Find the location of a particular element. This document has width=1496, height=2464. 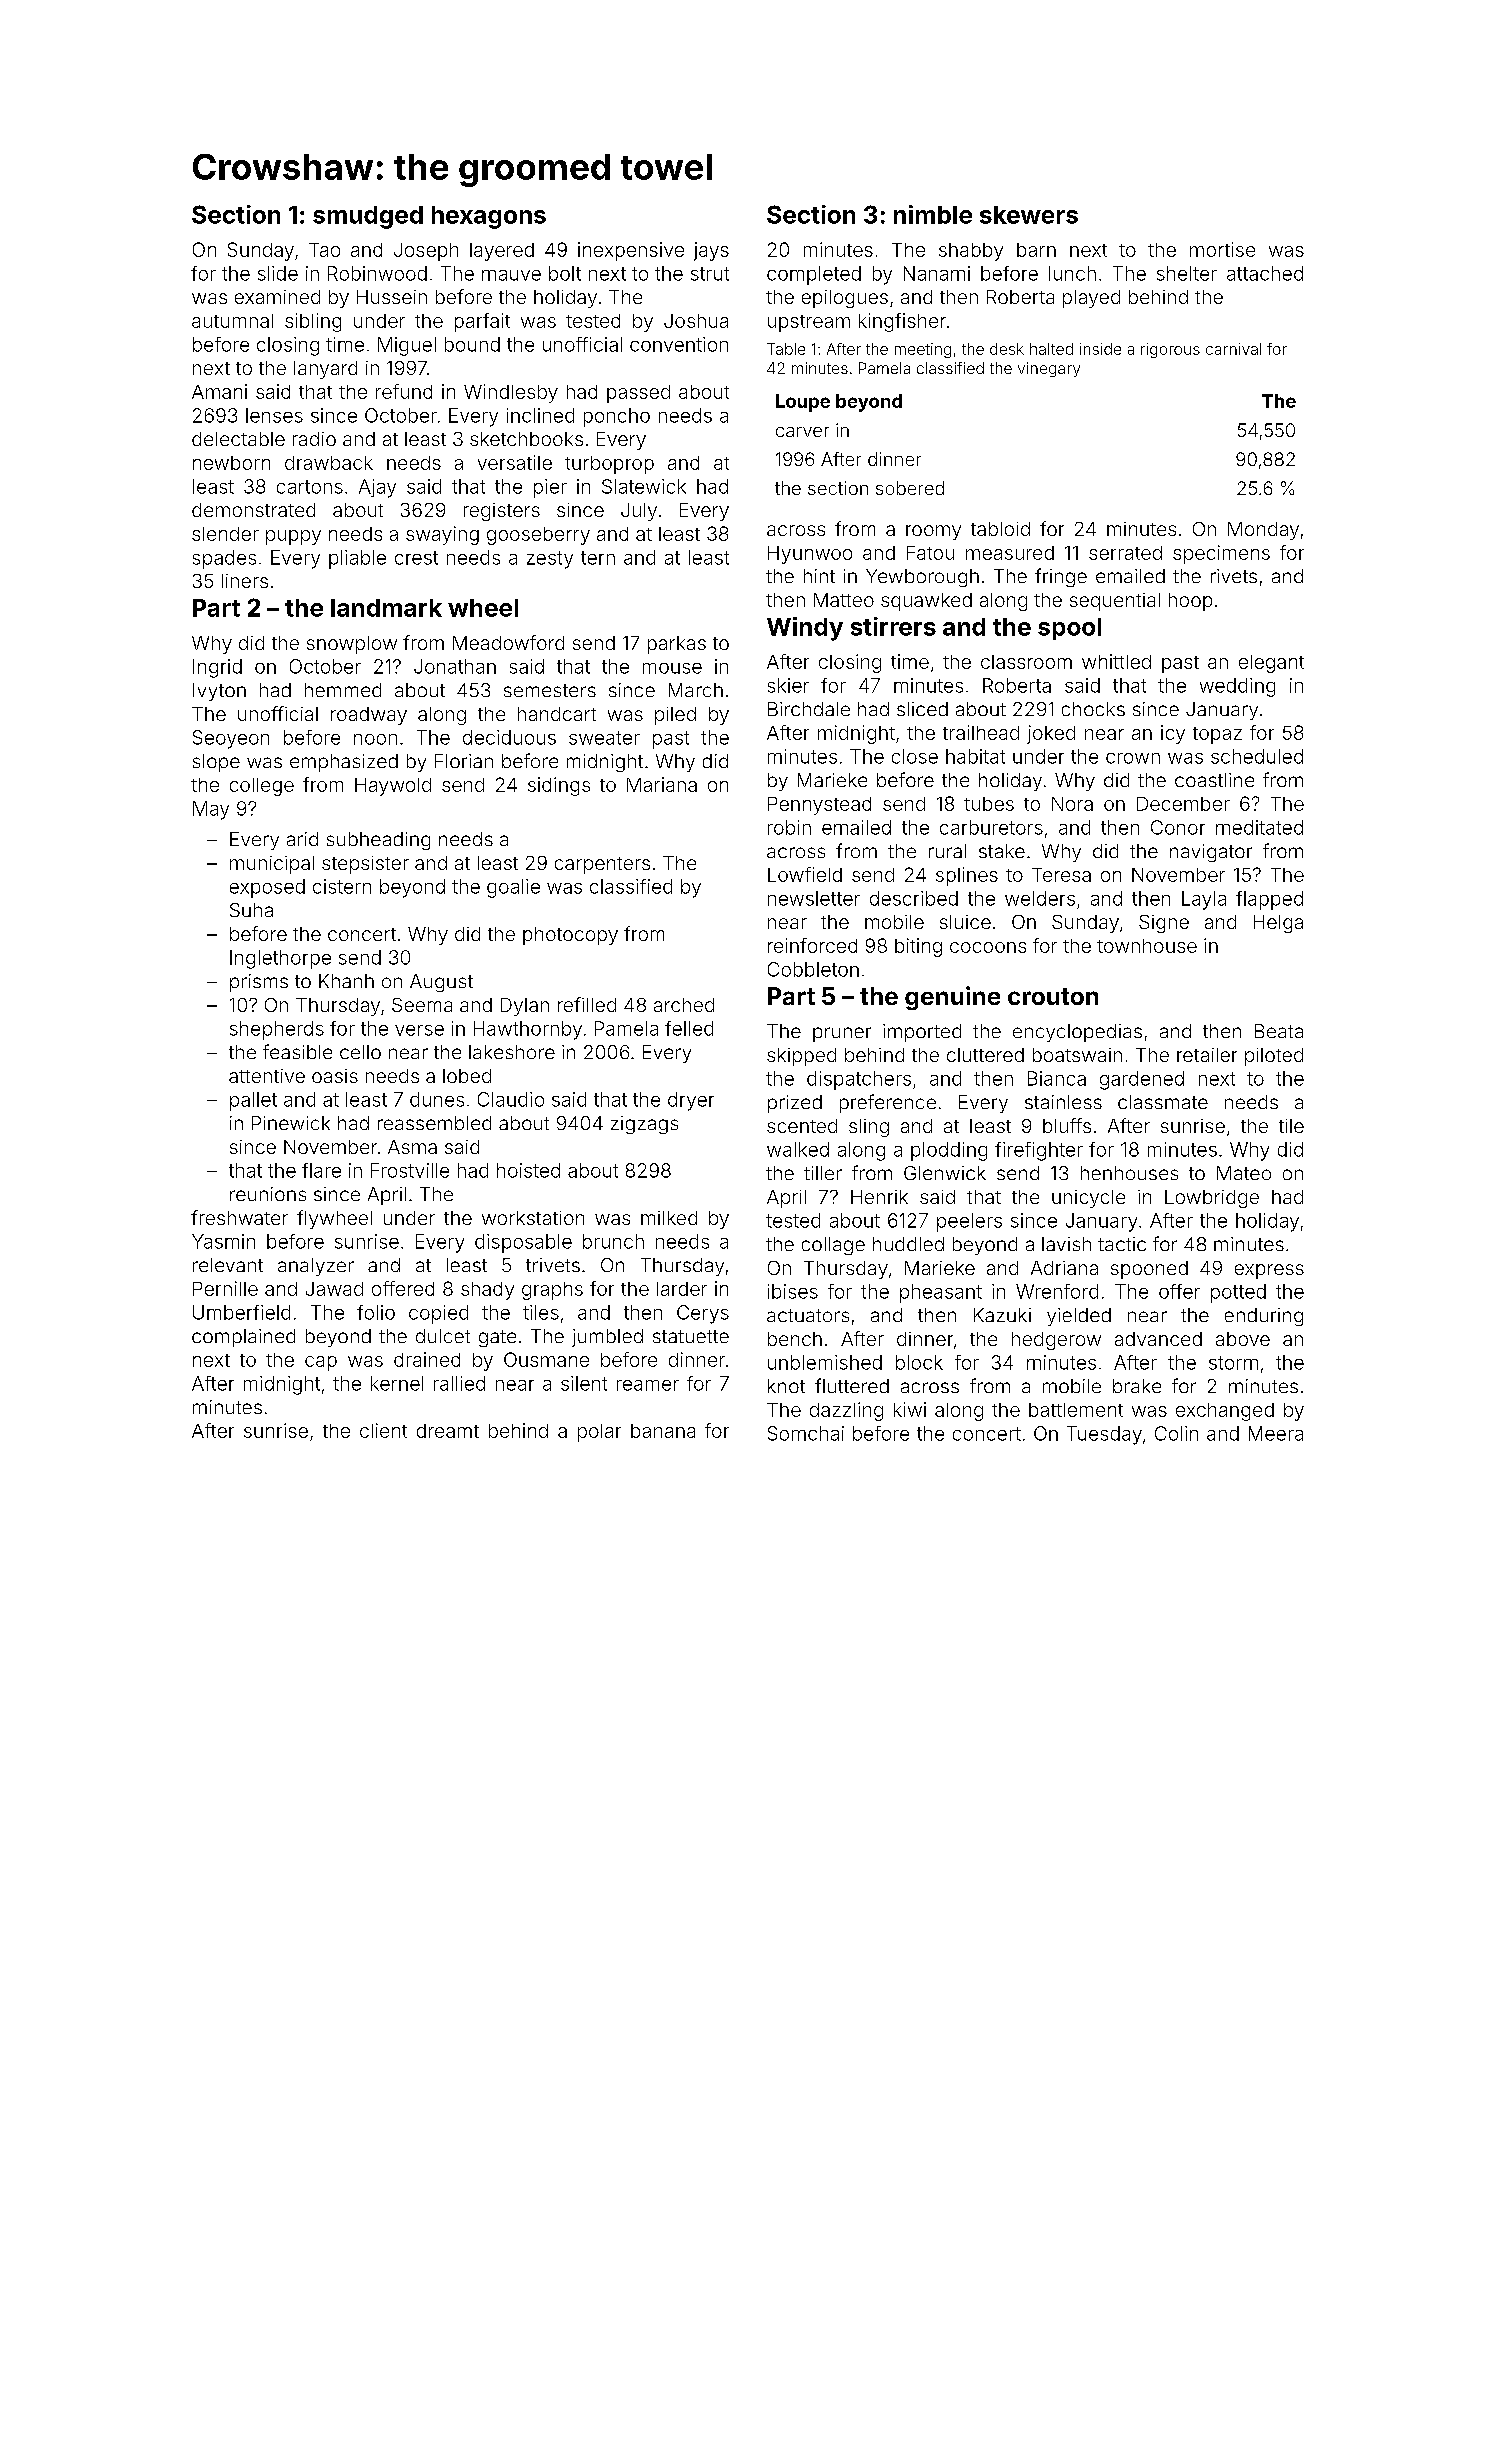

prized is located at coordinates (795, 1104).
